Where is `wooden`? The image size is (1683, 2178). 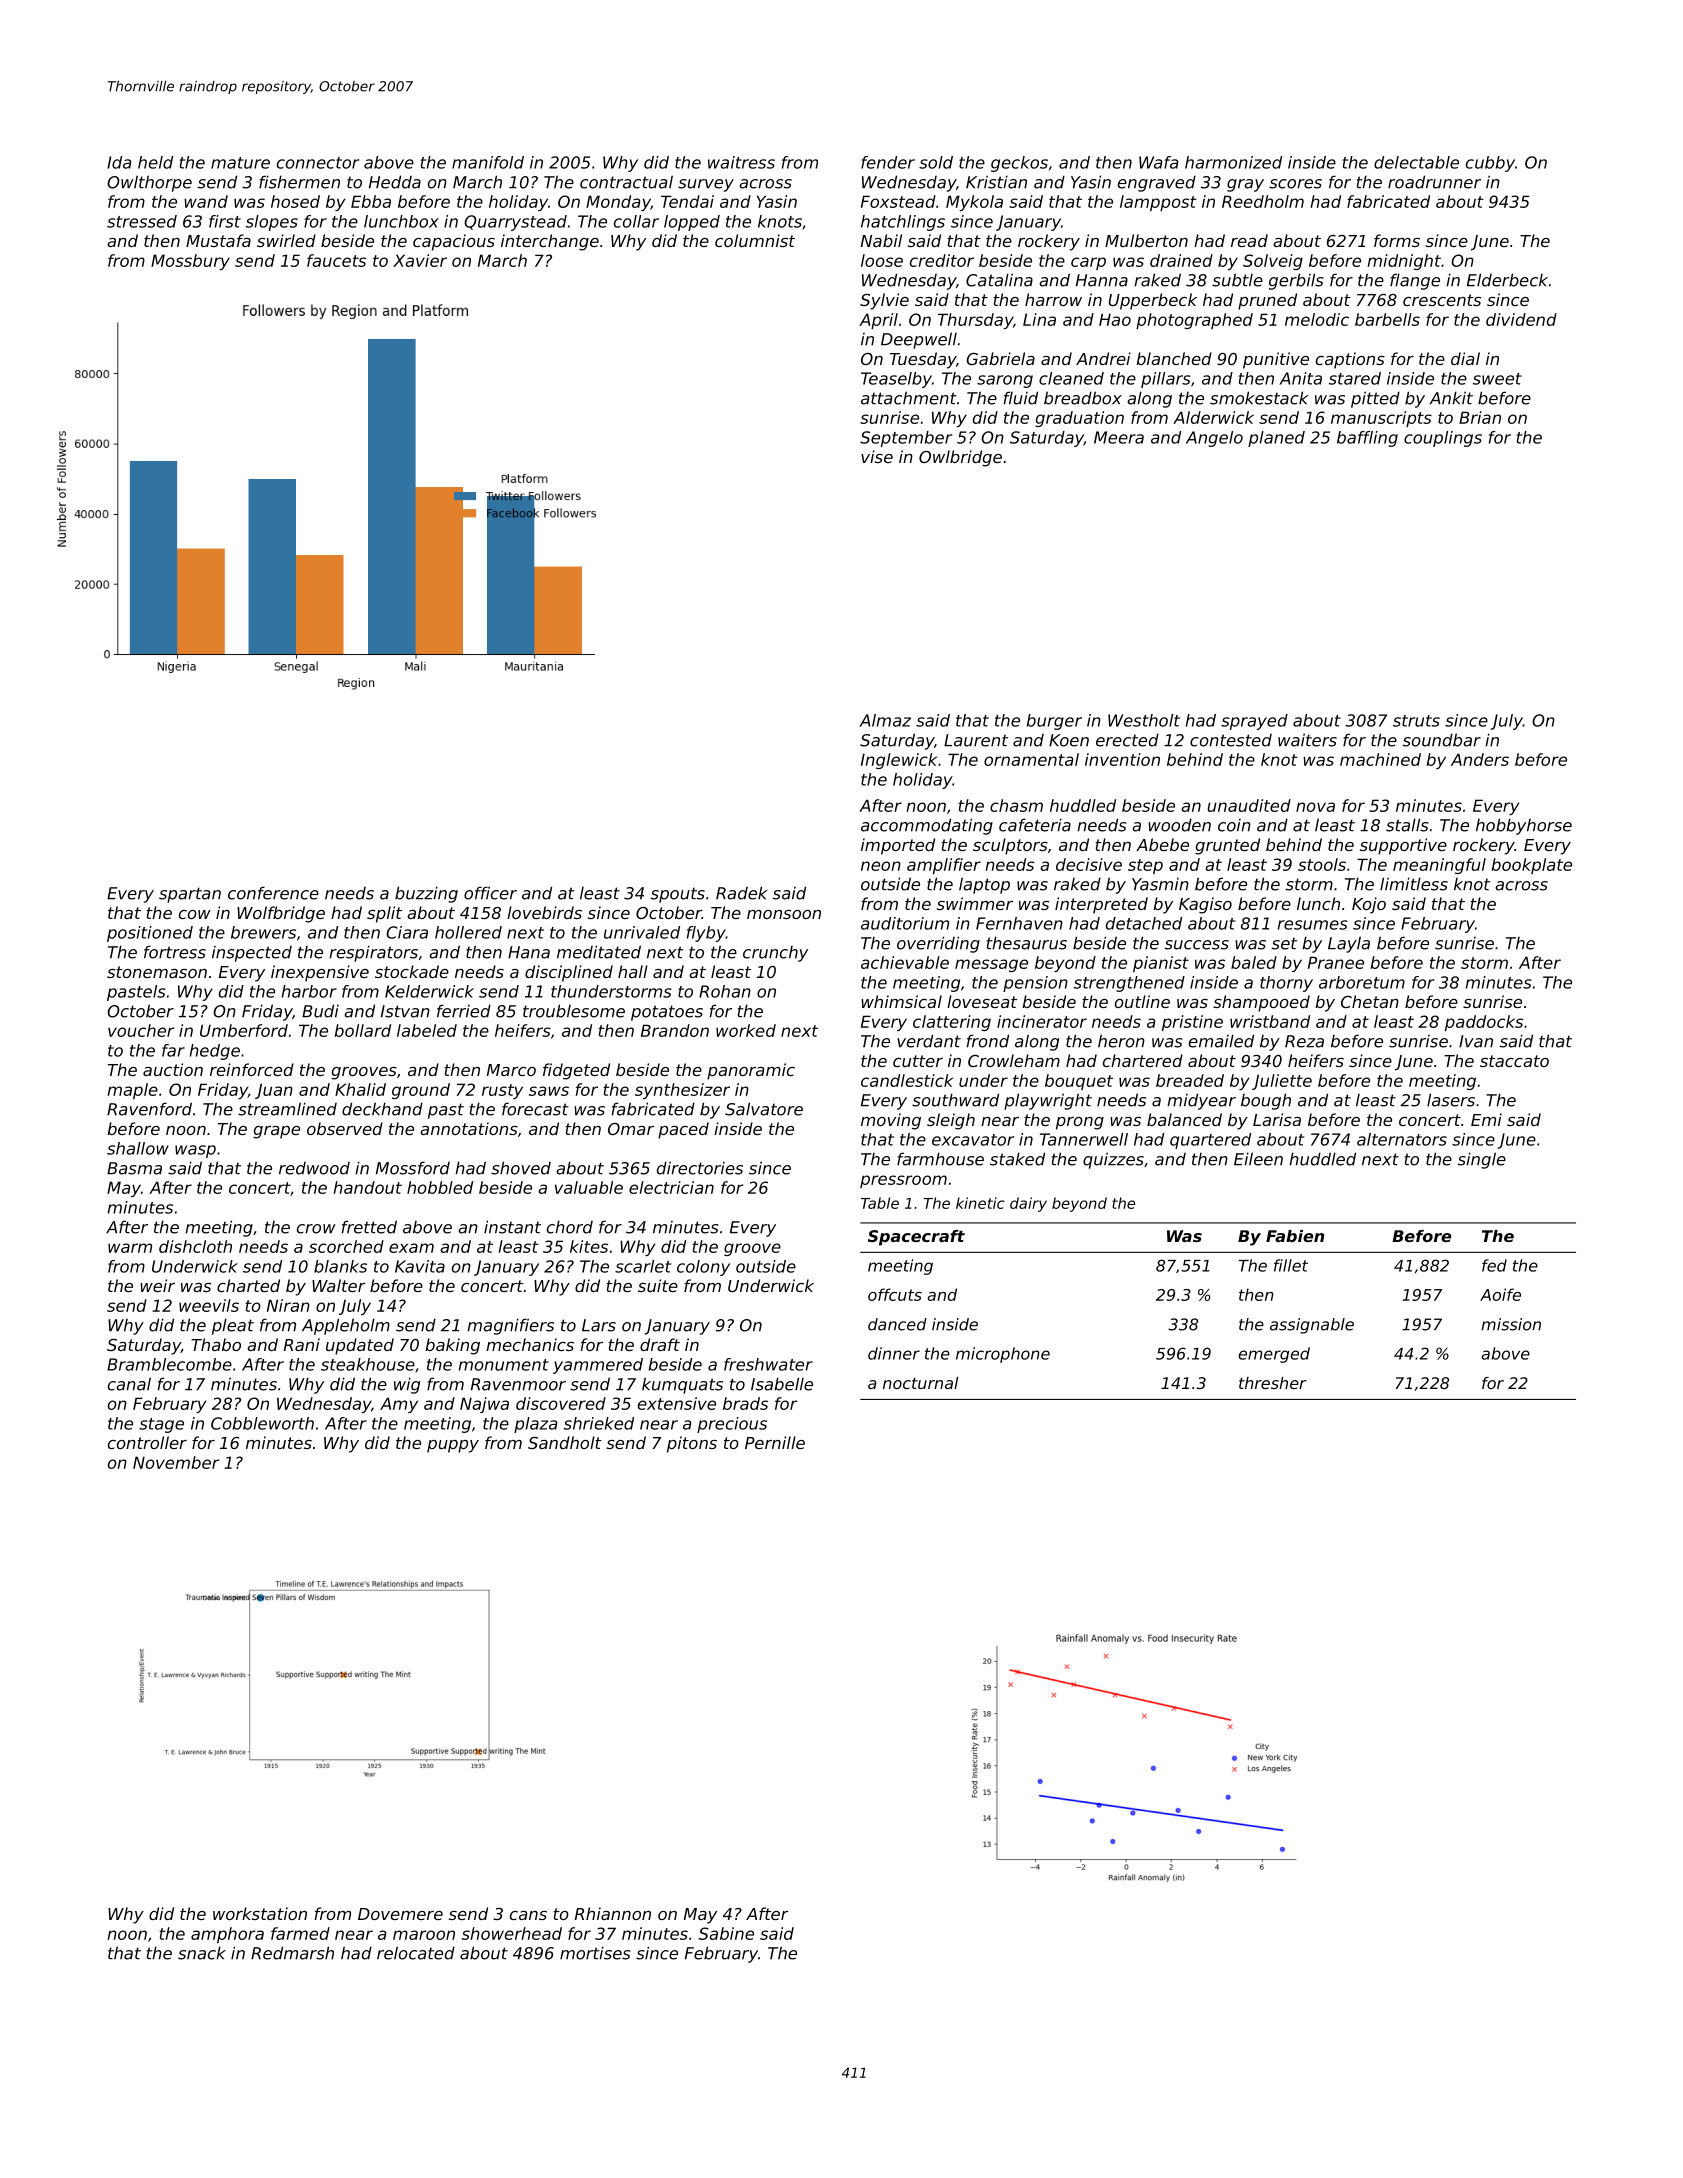 wooden is located at coordinates (1179, 825).
